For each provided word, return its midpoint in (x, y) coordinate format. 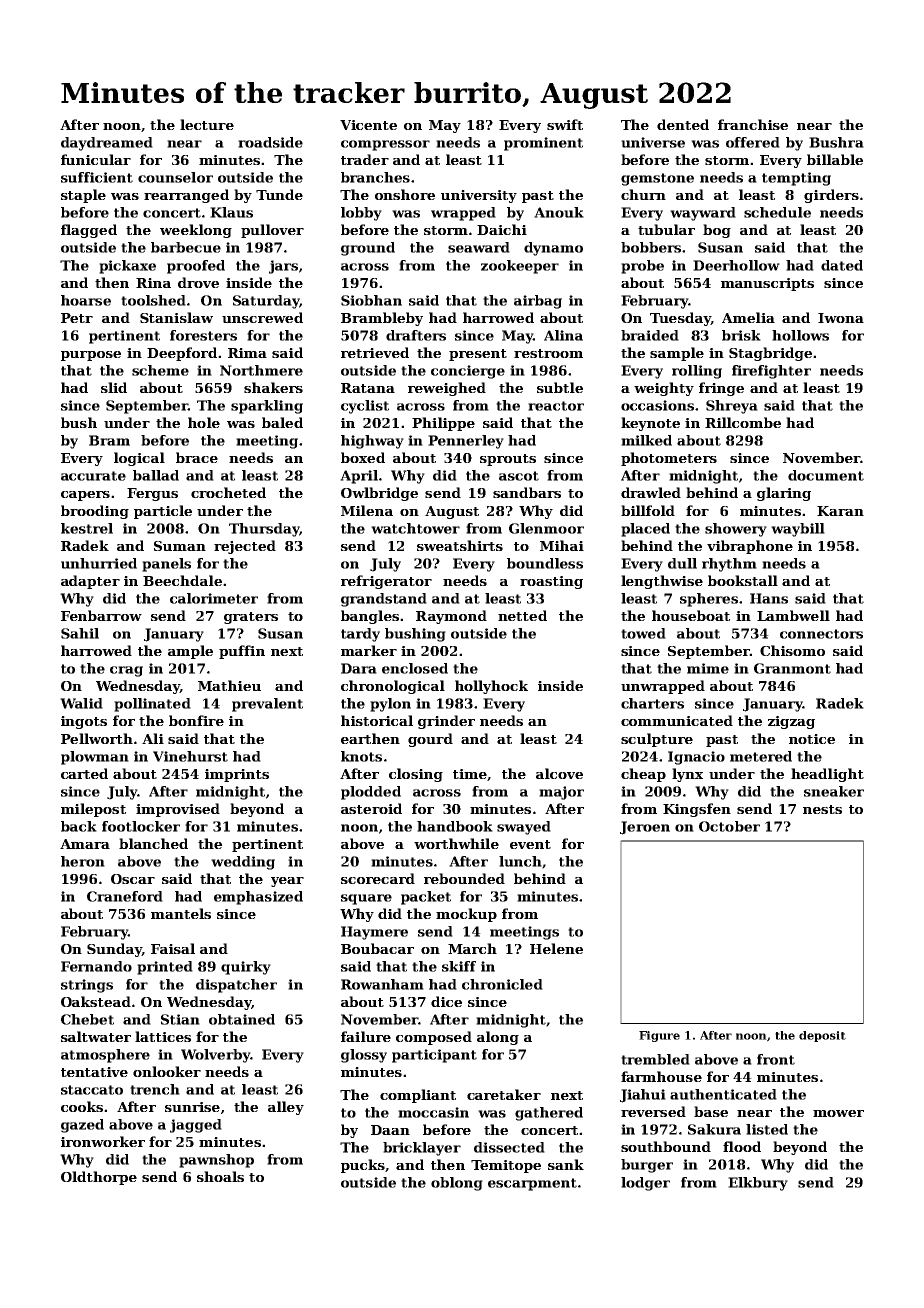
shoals (220, 1176)
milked (646, 440)
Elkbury (758, 1184)
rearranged (186, 196)
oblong (457, 1184)
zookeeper (520, 267)
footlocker (141, 826)
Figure (659, 1036)
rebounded (464, 878)
